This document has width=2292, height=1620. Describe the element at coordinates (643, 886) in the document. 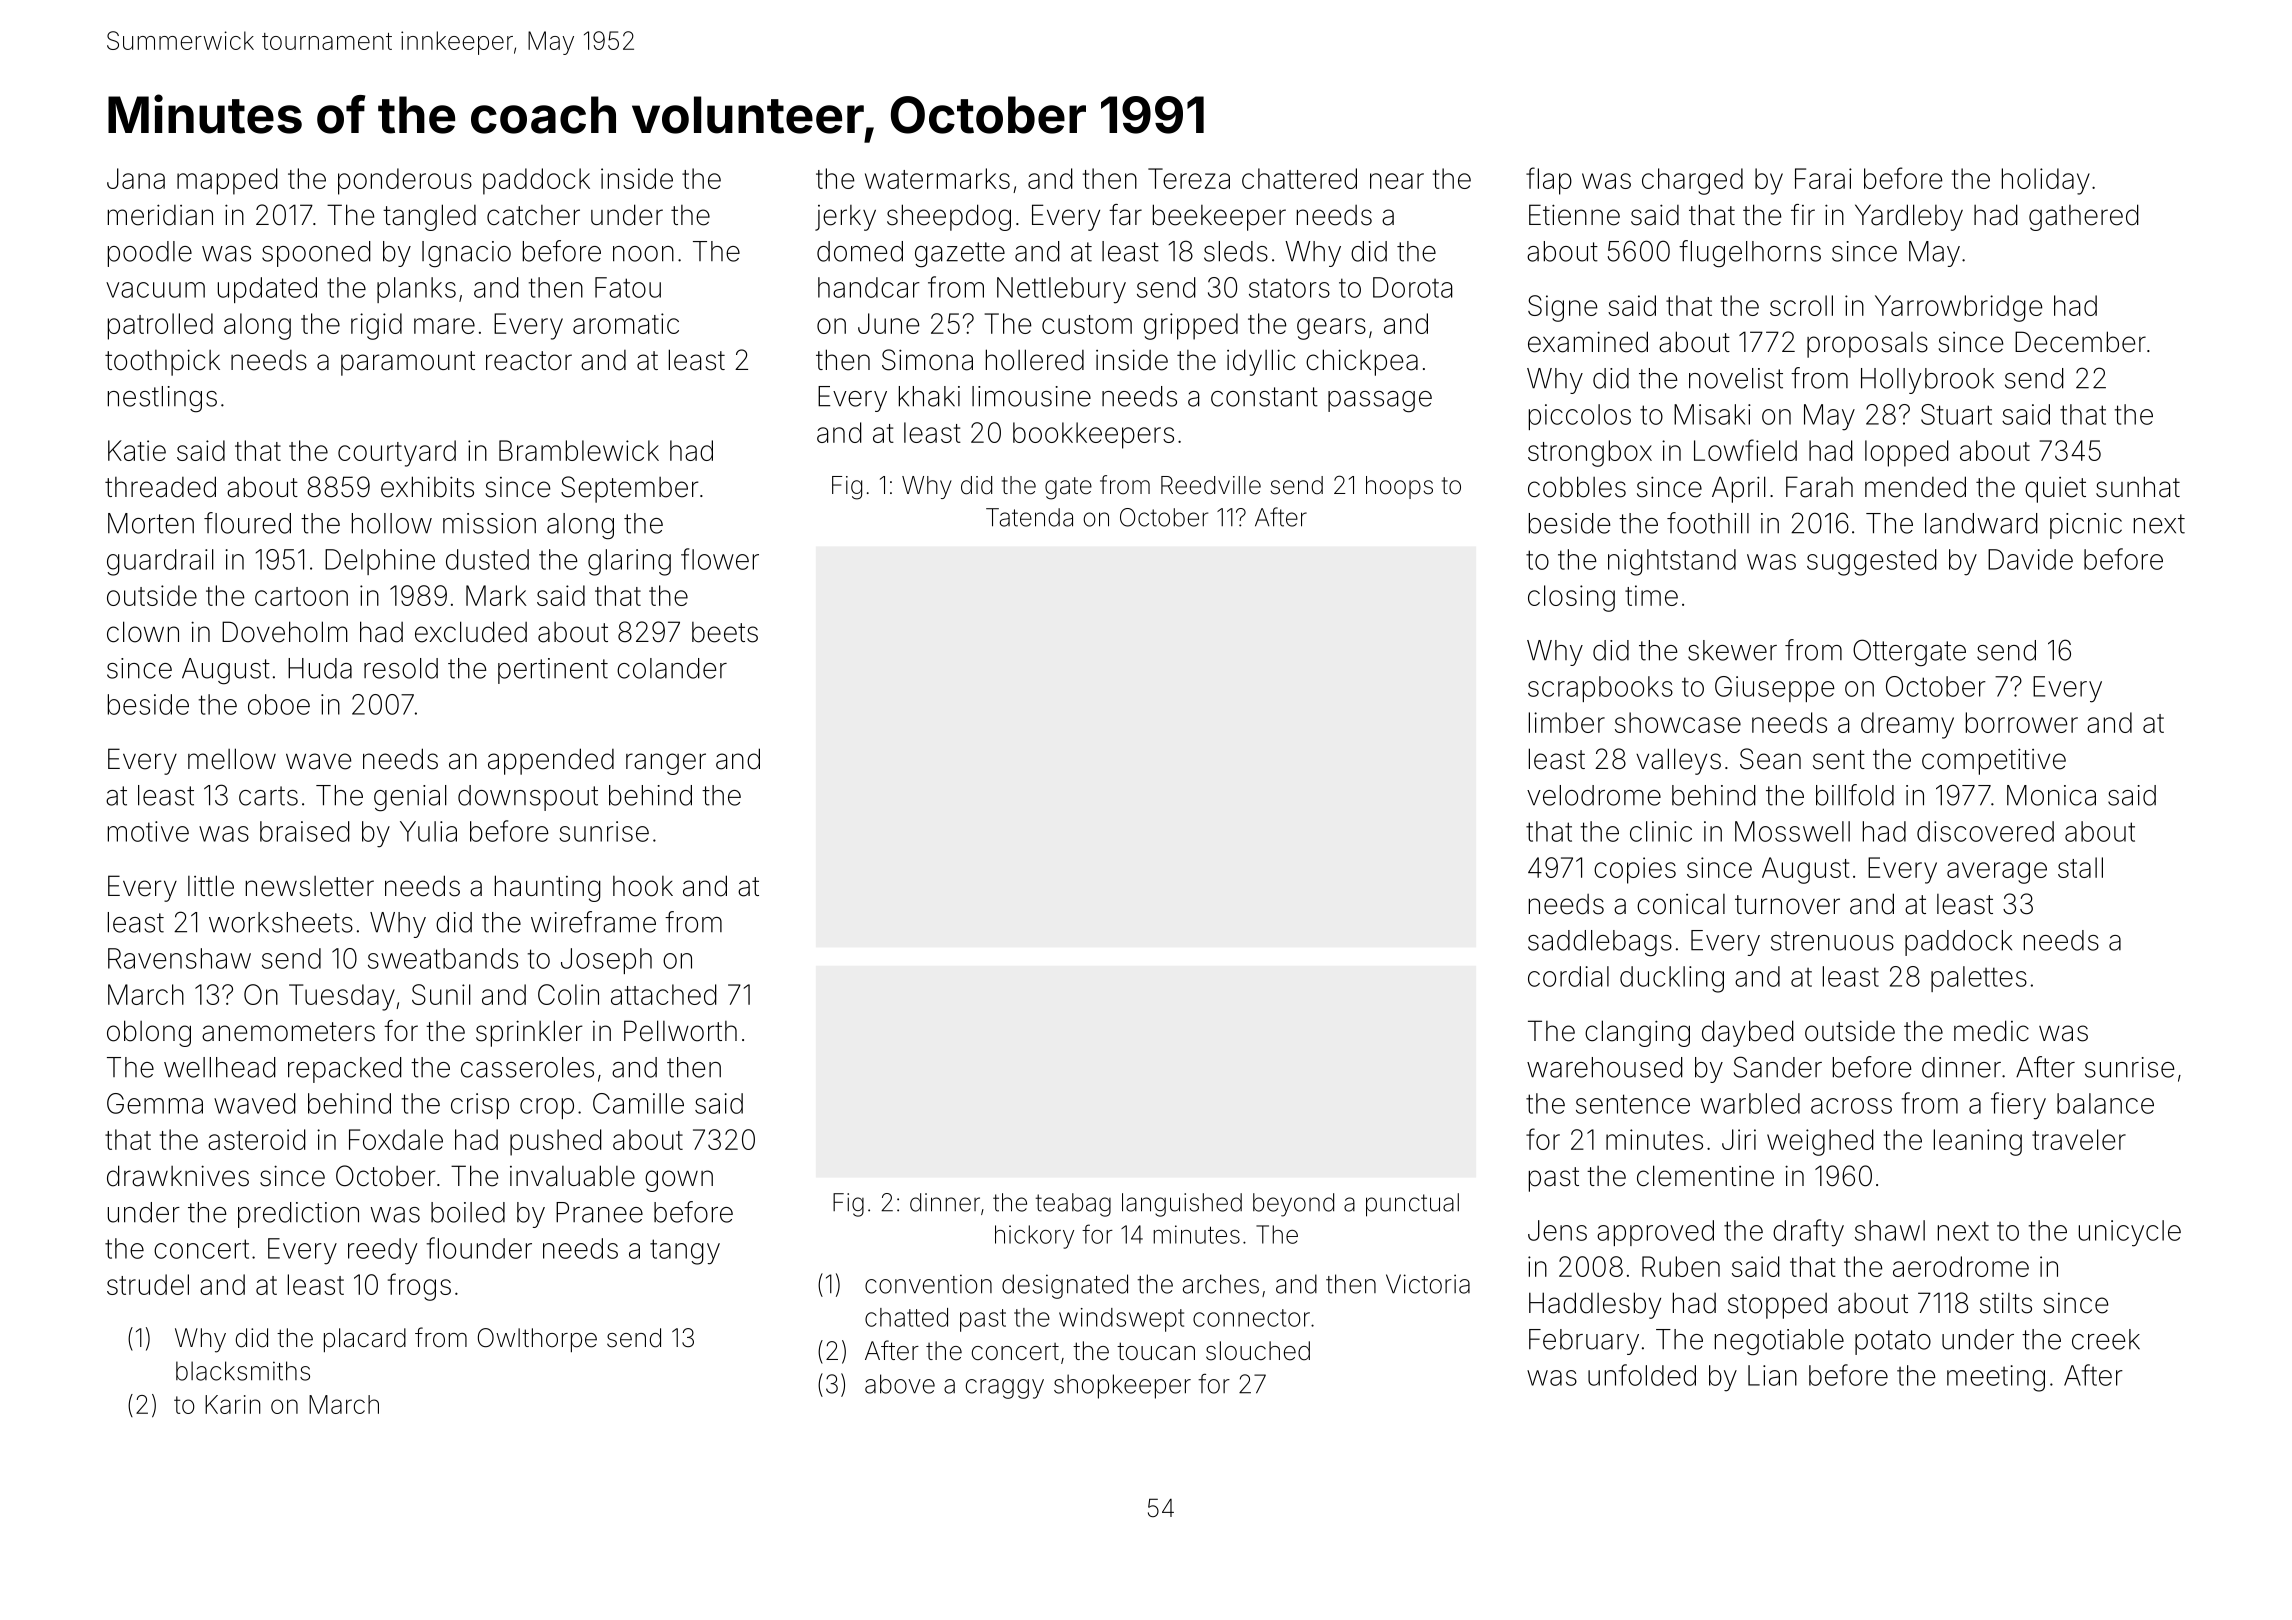

I see `hook` at that location.
